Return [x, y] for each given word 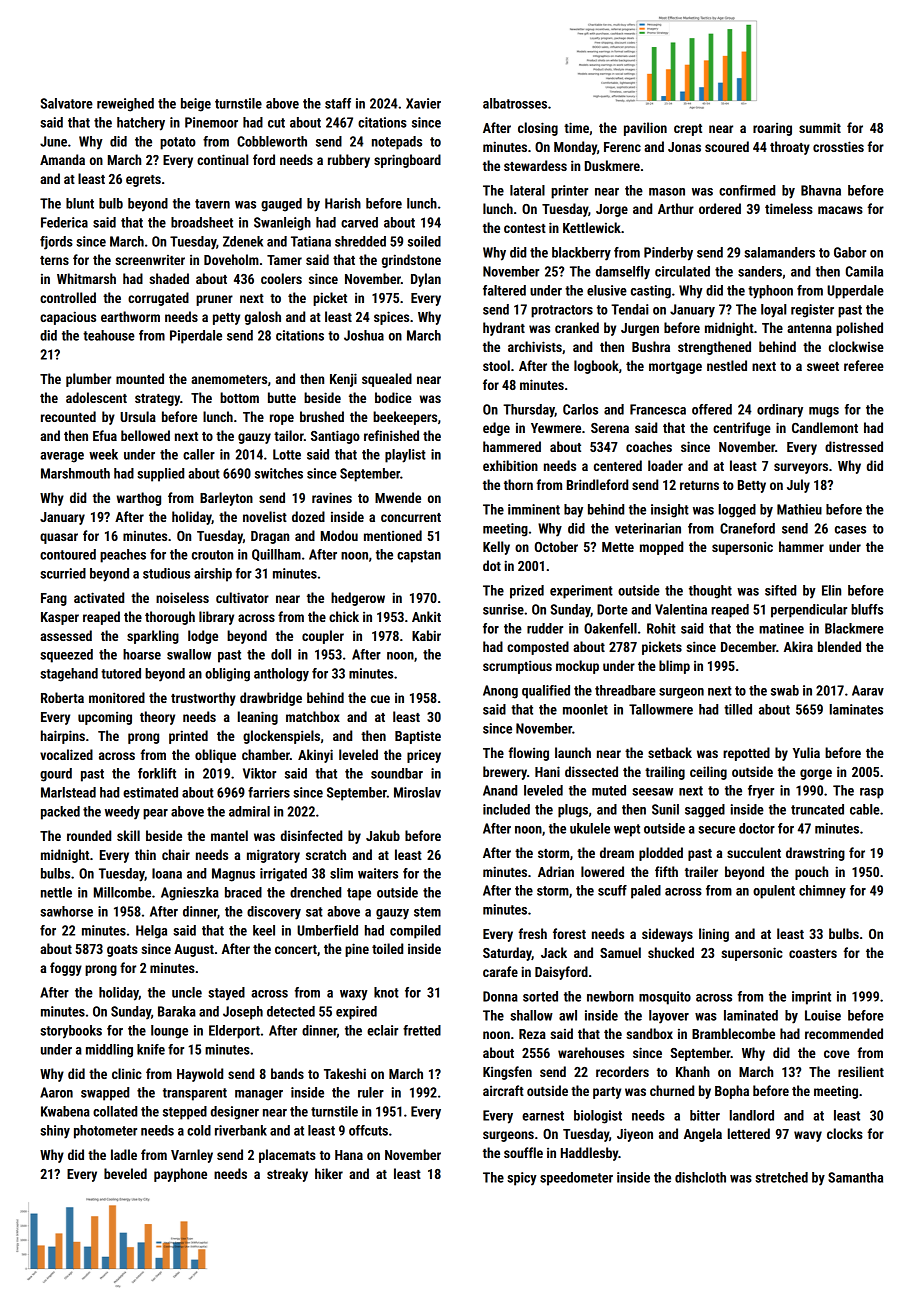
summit [820, 127]
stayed [226, 994]
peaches [123, 556]
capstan [419, 556]
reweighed [125, 105]
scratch [326, 854]
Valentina [681, 609]
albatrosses [515, 103]
